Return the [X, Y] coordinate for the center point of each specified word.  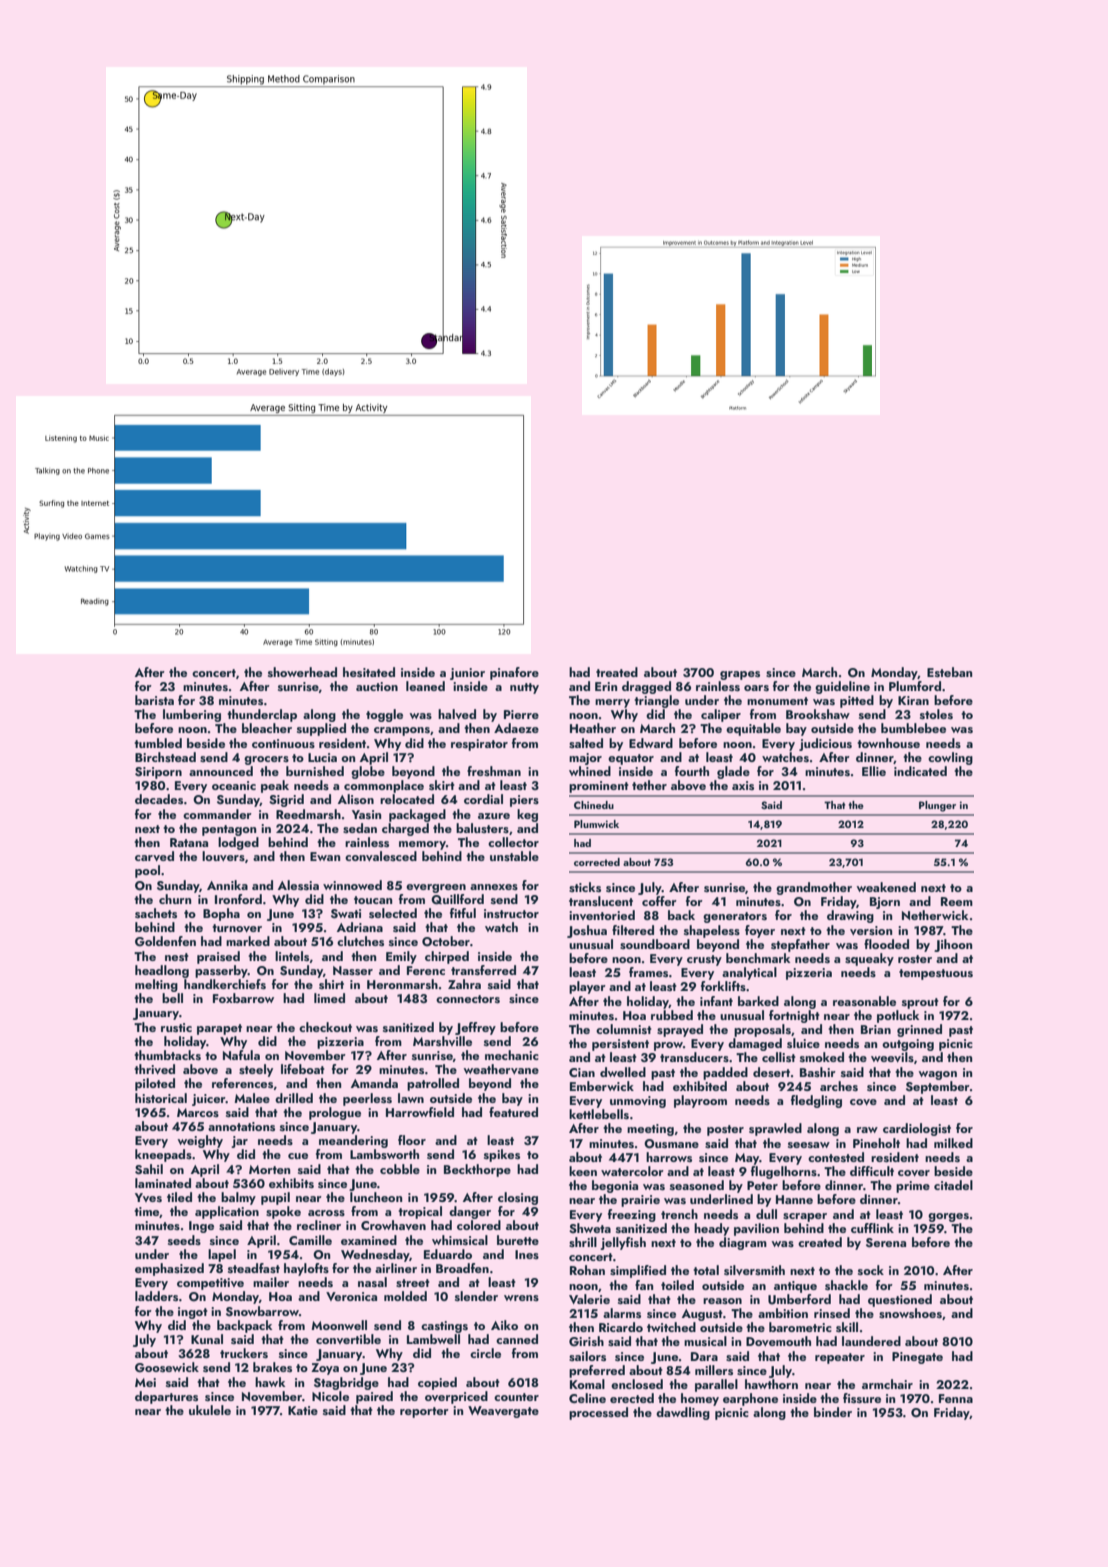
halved [457, 714]
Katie [303, 1410]
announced [221, 771]
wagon [937, 1075]
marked [248, 941]
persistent [620, 1045]
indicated [920, 771]
